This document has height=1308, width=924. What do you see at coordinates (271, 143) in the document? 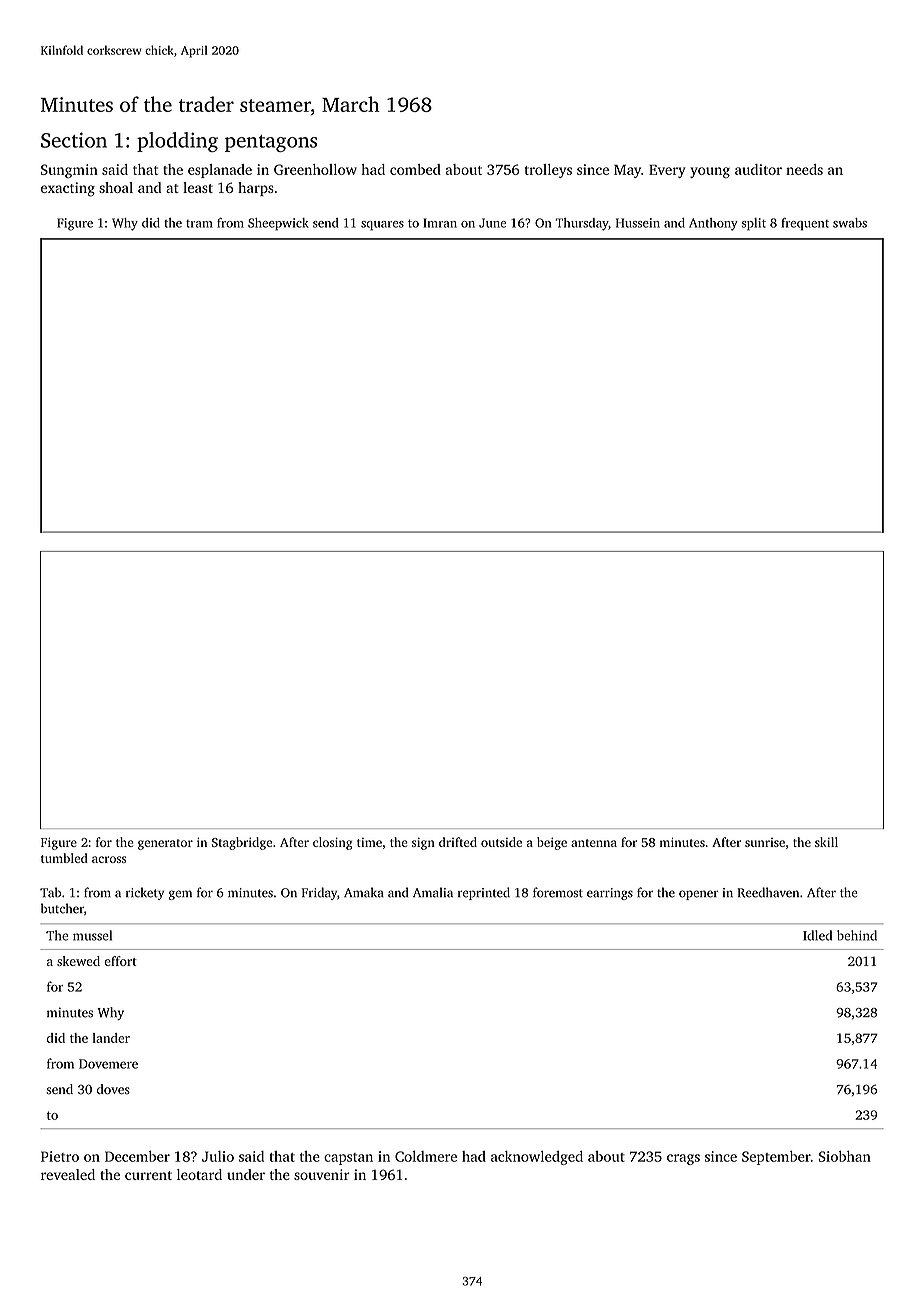
I see `pentagons` at bounding box center [271, 143].
